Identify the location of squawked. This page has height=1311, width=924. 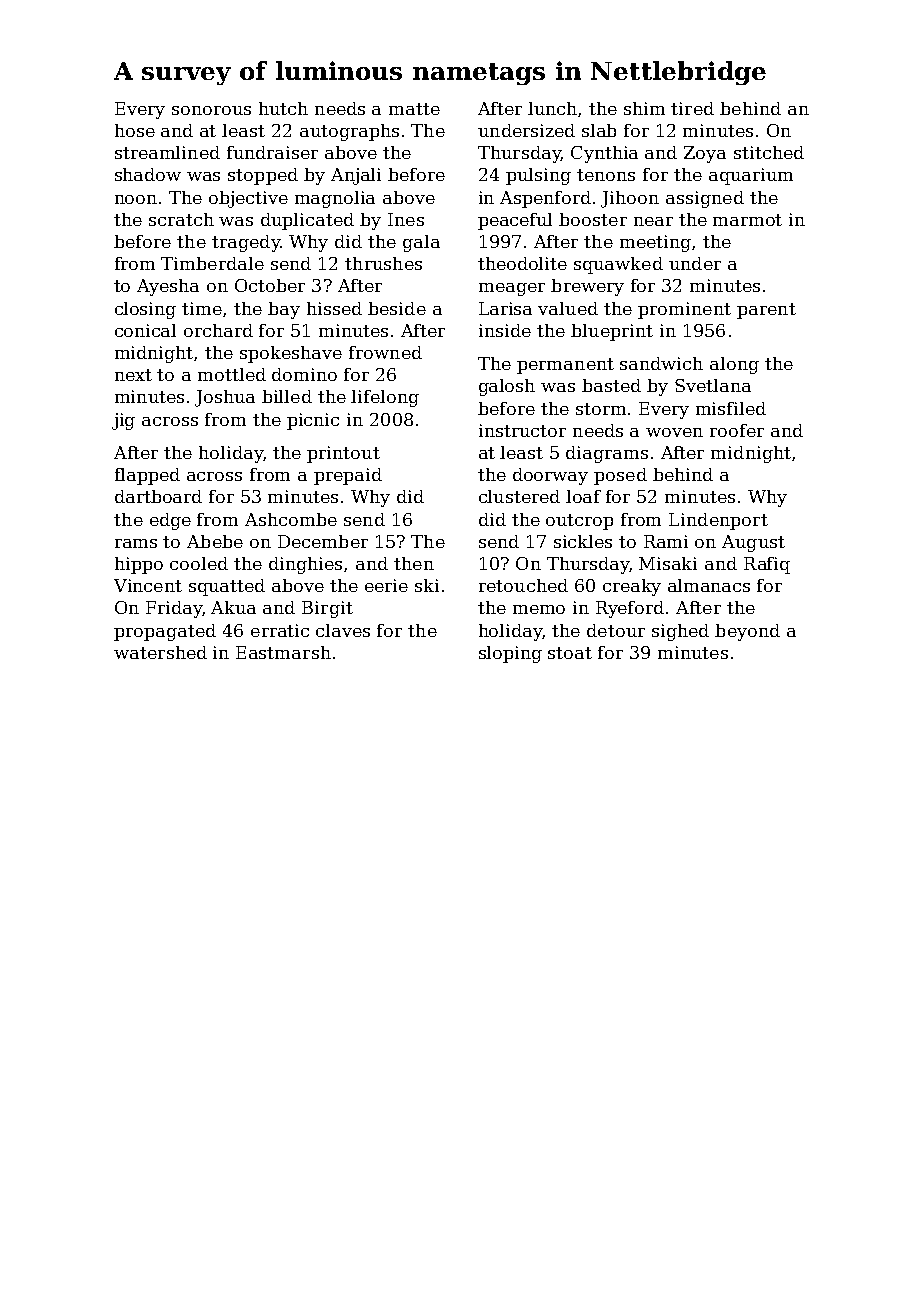
(618, 265).
